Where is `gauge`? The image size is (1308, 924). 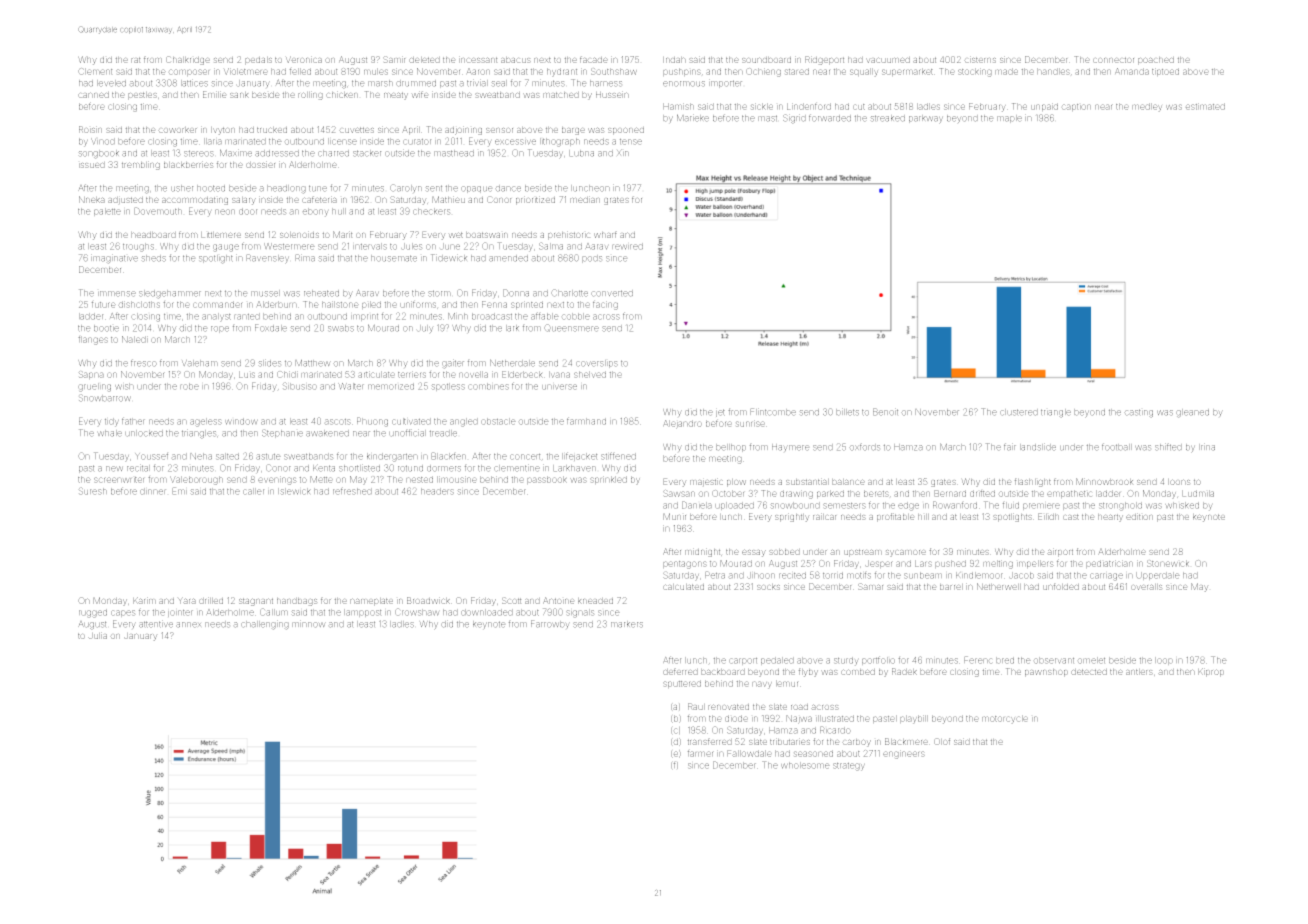
gauge is located at coordinates (226, 248).
